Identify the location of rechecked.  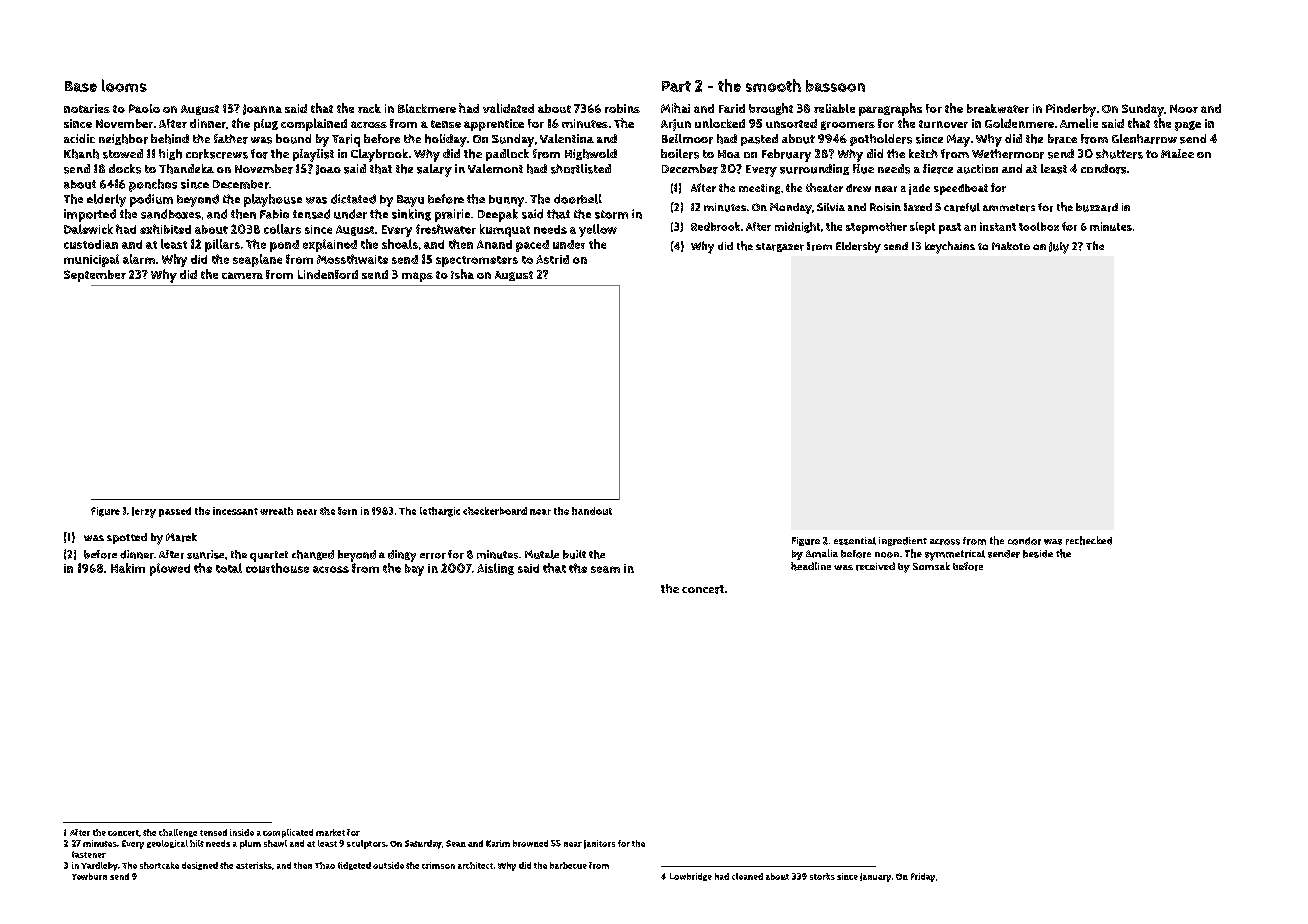
(1089, 540).
